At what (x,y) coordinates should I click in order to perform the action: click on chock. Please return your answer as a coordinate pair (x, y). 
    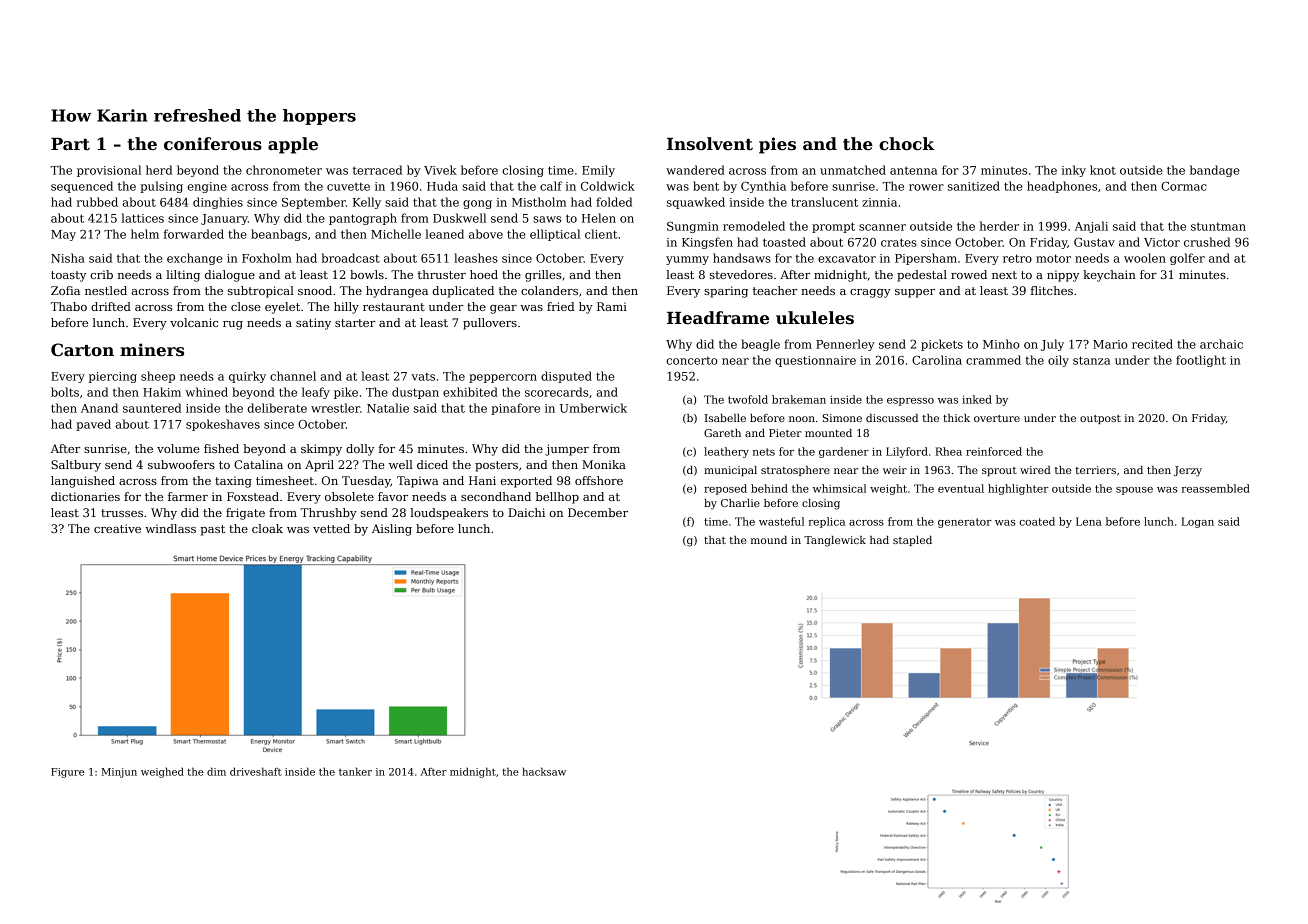
    Looking at the image, I should click on (906, 144).
